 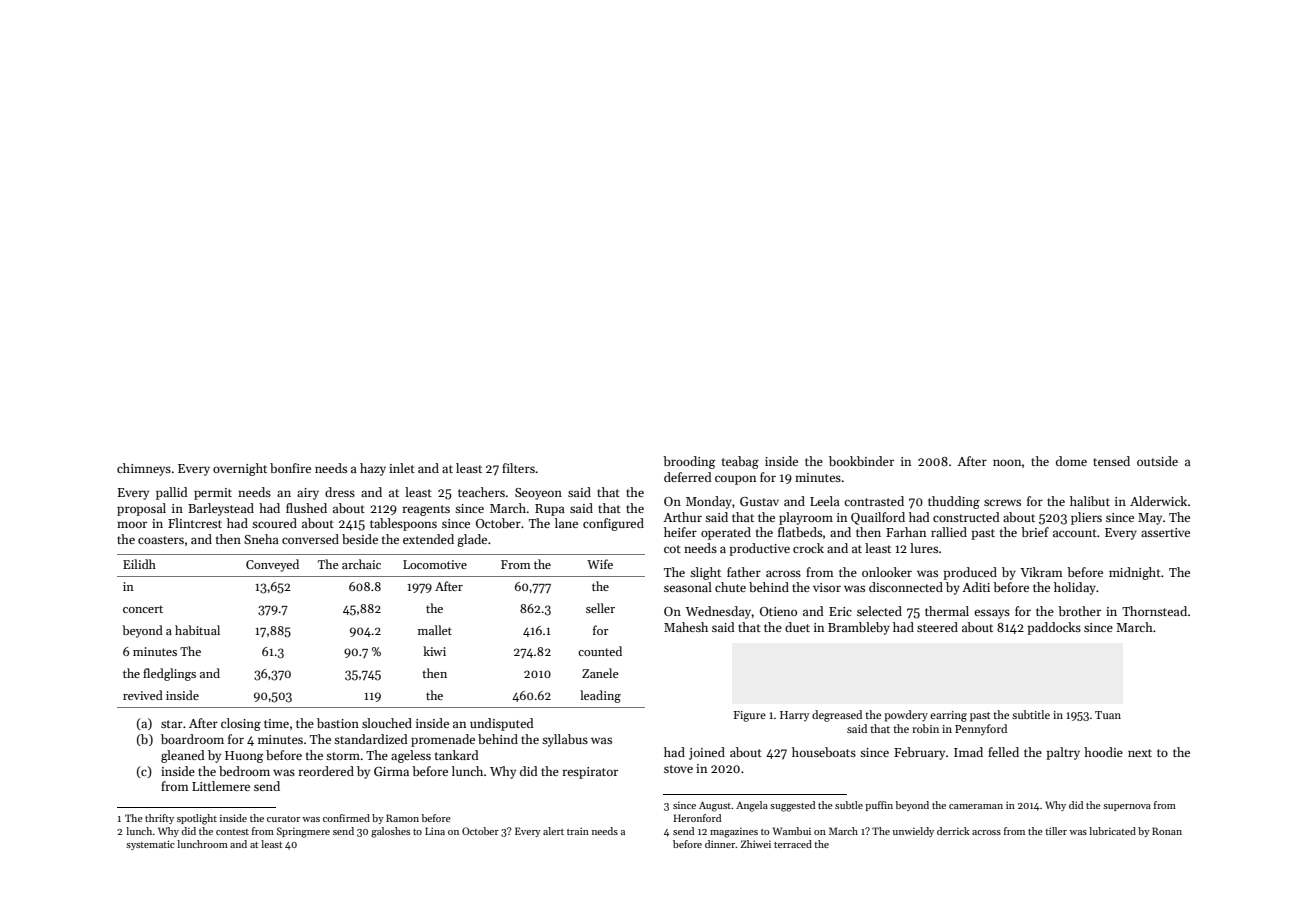 I want to click on Arthur, so click(x=682, y=517).
